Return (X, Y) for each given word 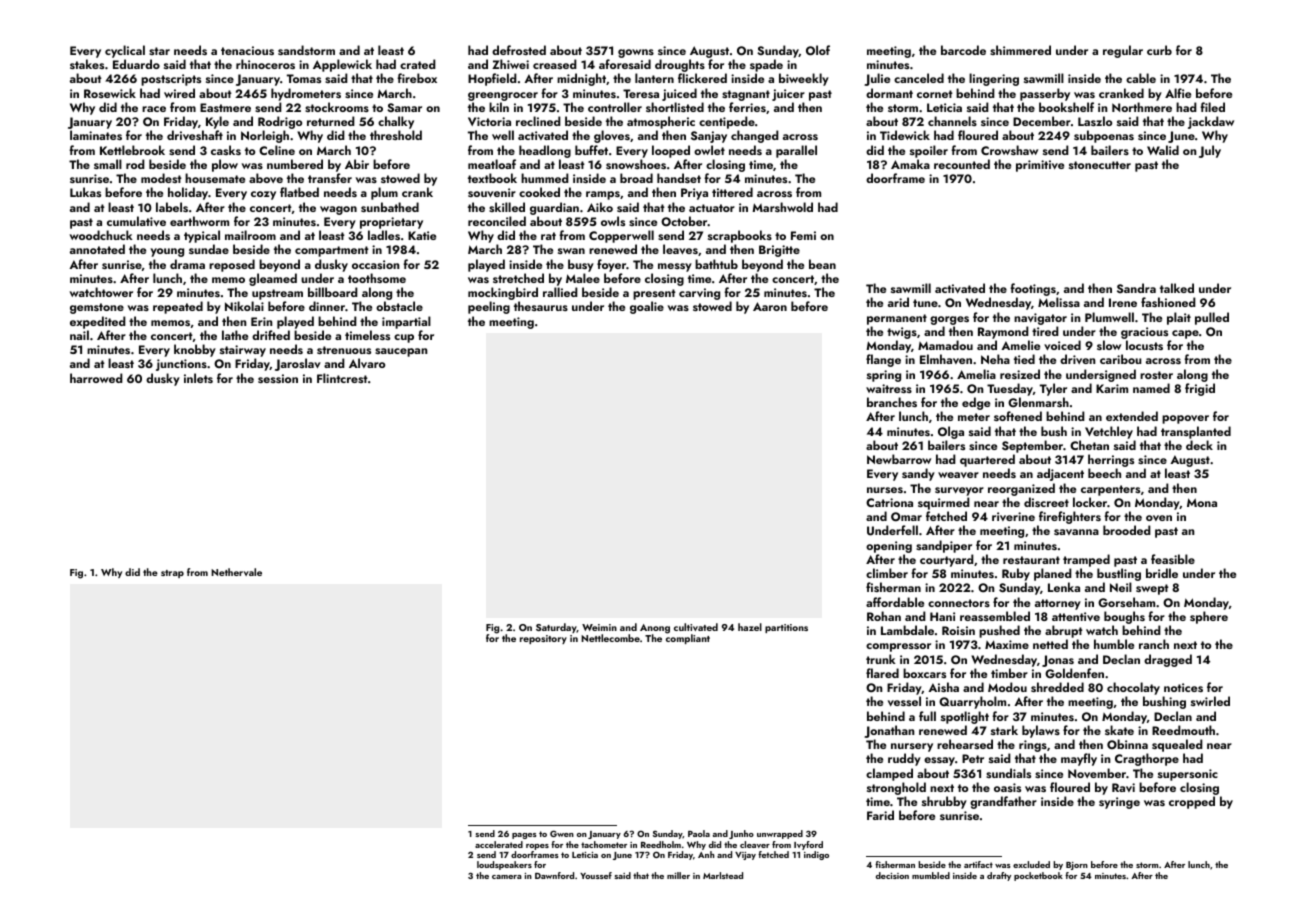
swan (571, 251)
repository (543, 639)
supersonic (1188, 775)
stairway (243, 351)
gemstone (97, 308)
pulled (1212, 318)
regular (1123, 51)
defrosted (519, 50)
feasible (1173, 559)
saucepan (401, 352)
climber (887, 573)
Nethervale (236, 572)
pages (524, 836)
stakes (87, 64)
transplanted (1196, 432)
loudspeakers (504, 865)
